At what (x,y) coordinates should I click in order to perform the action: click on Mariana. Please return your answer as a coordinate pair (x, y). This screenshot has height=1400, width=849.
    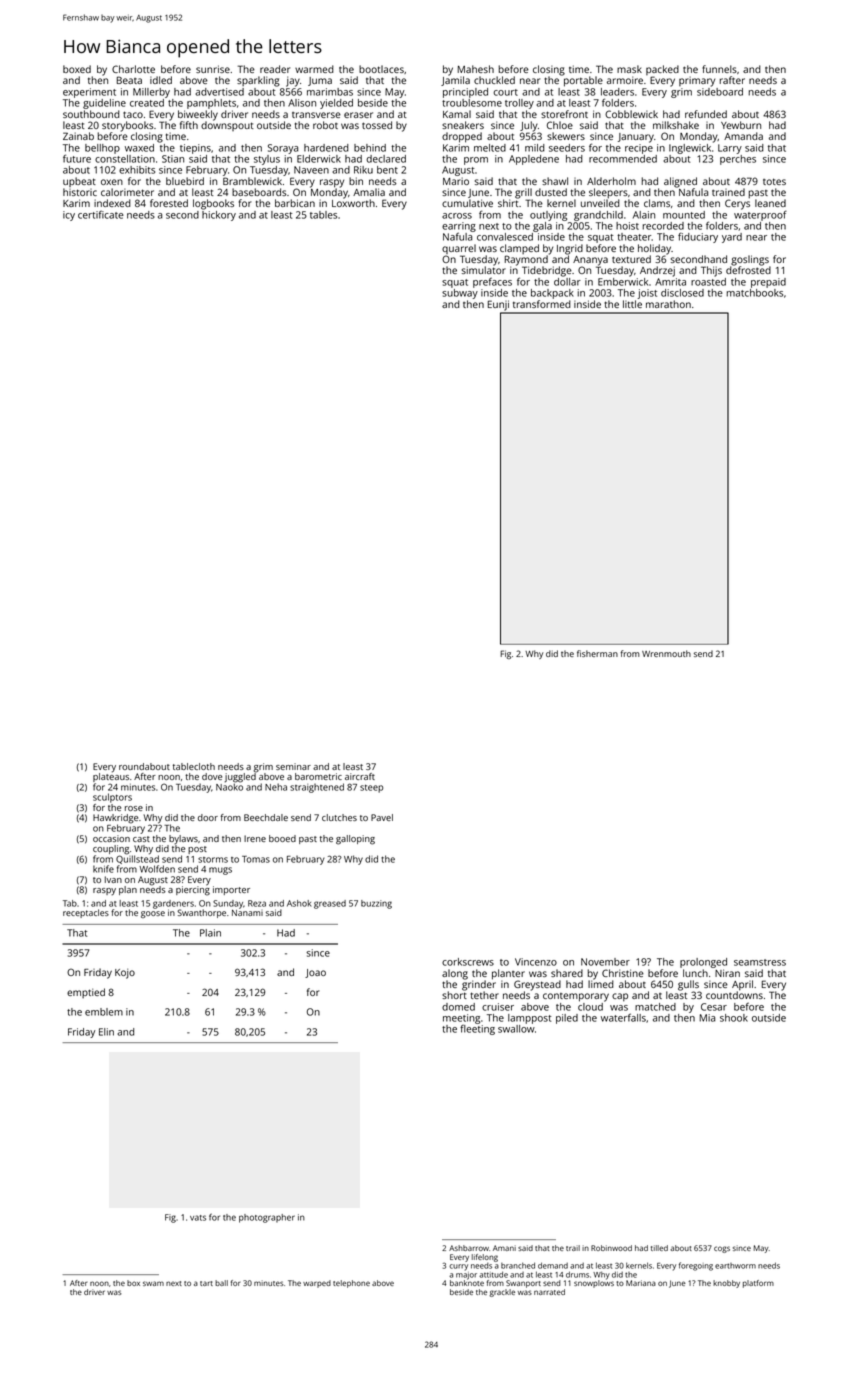
    Looking at the image, I should click on (641, 1283).
